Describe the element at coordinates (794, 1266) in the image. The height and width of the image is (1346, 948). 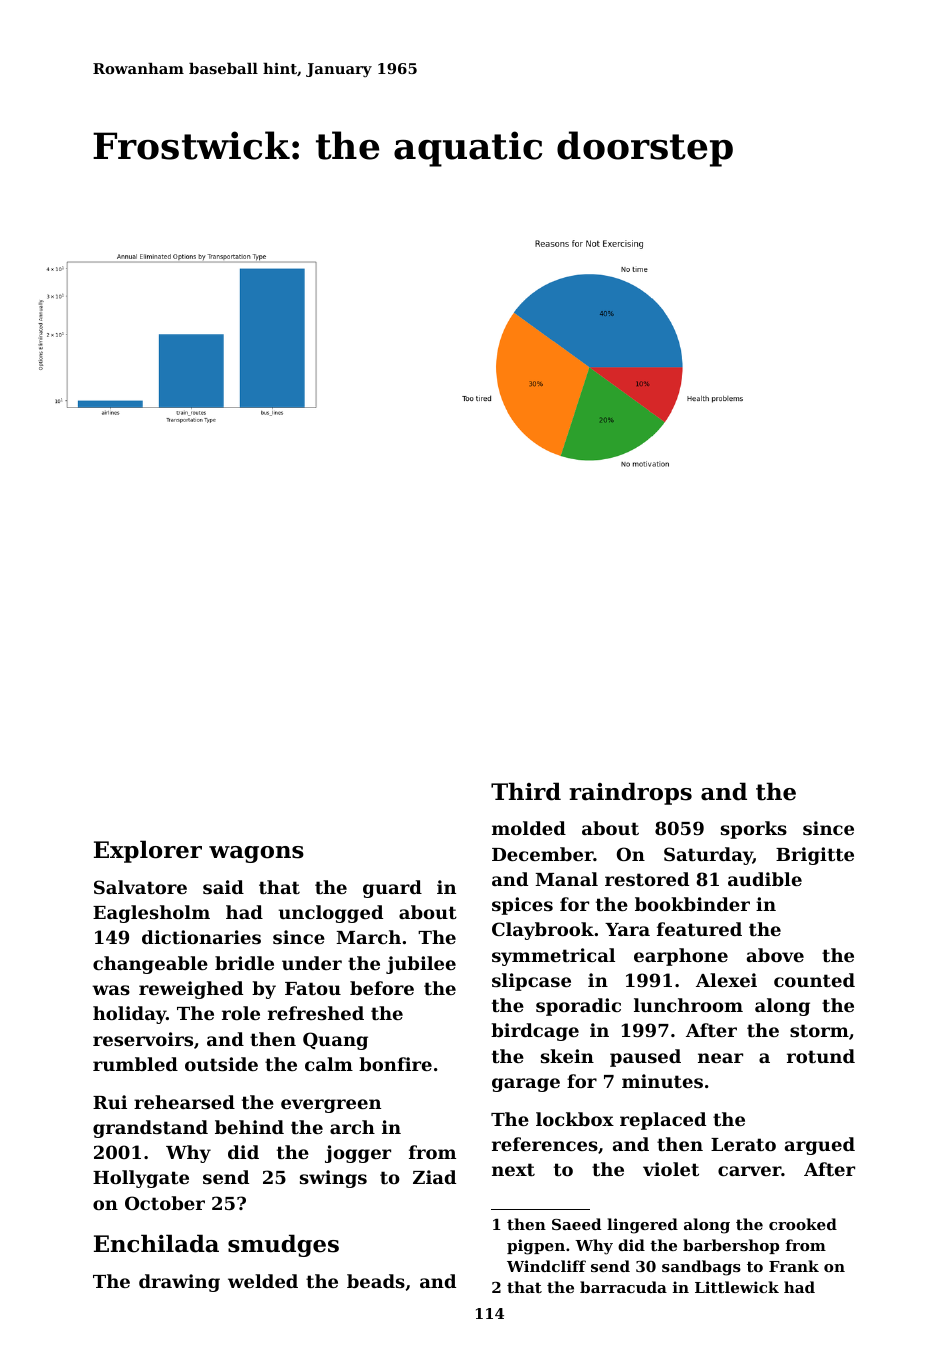
I see `Frank` at that location.
